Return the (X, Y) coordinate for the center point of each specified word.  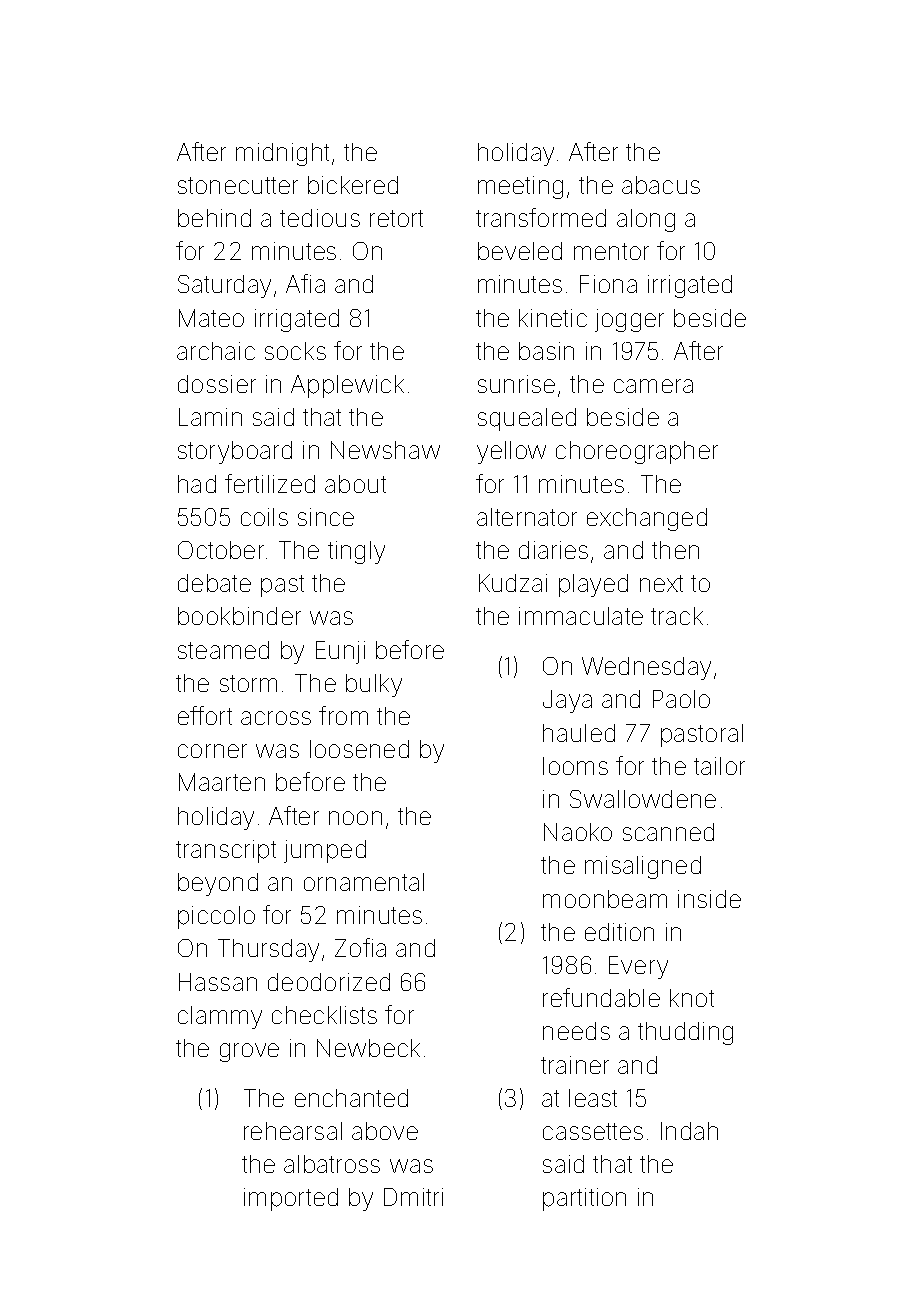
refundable (601, 997)
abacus (661, 185)
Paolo (681, 699)
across (276, 718)
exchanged (647, 519)
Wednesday (646, 668)
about (355, 484)
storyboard (235, 452)
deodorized (329, 982)
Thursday (268, 950)
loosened (359, 749)
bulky (374, 685)
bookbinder (239, 616)
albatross (332, 1164)
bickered (353, 185)
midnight (282, 154)
